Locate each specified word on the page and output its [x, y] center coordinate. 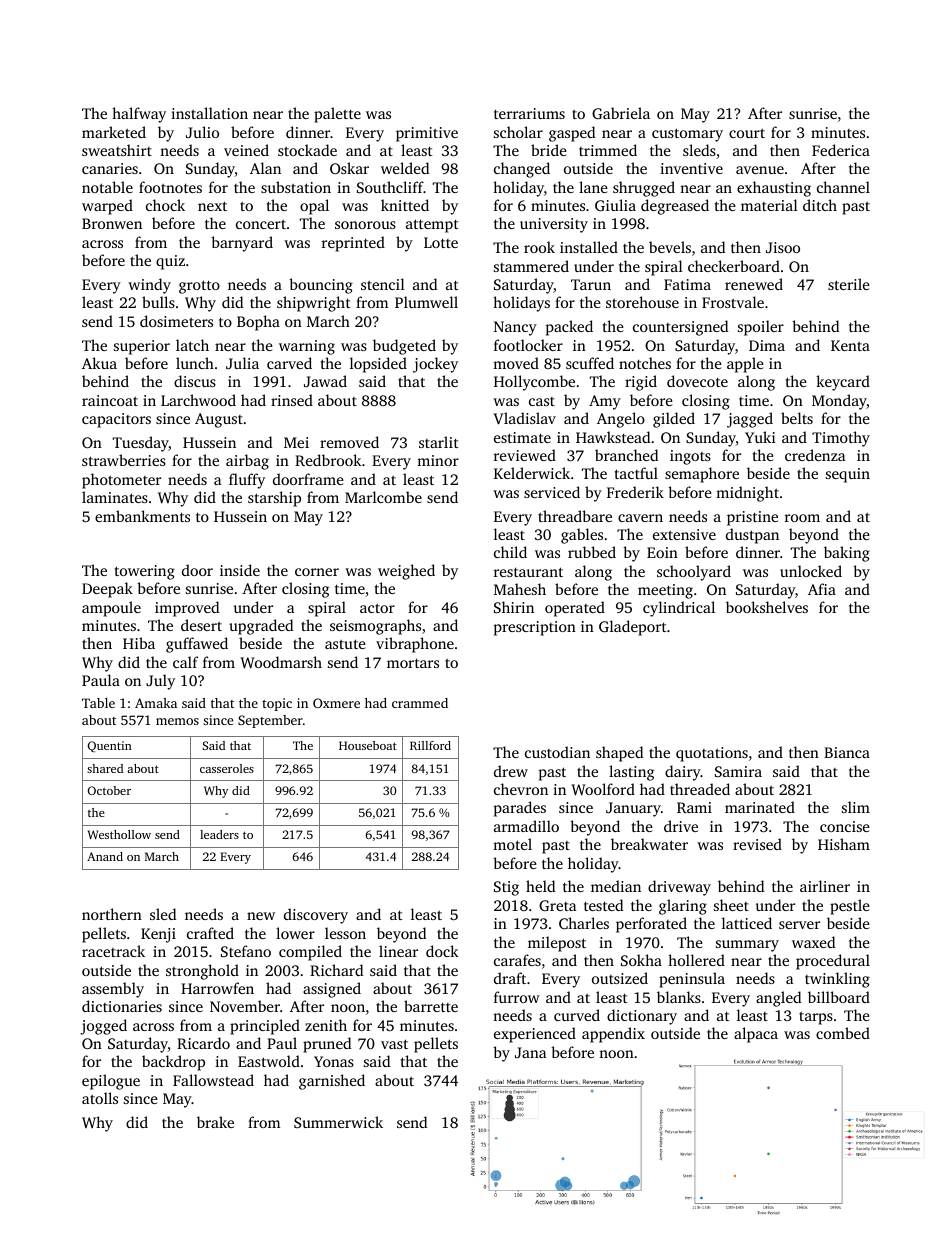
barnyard [242, 244]
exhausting [774, 189]
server [799, 925]
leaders [219, 834]
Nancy [515, 328]
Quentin [110, 746]
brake [215, 1122]
